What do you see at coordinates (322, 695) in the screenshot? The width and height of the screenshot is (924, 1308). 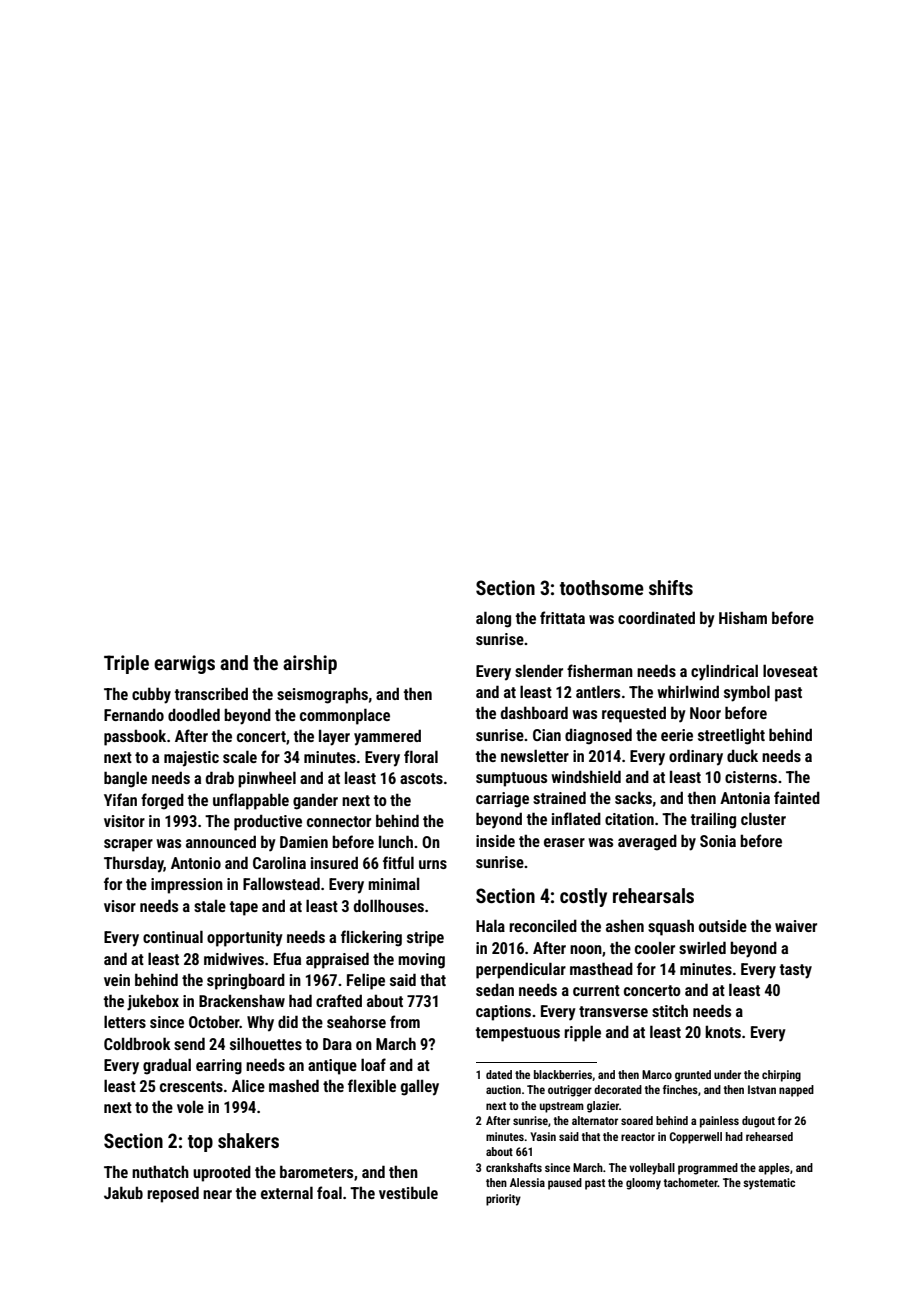 I see `seismographs` at bounding box center [322, 695].
